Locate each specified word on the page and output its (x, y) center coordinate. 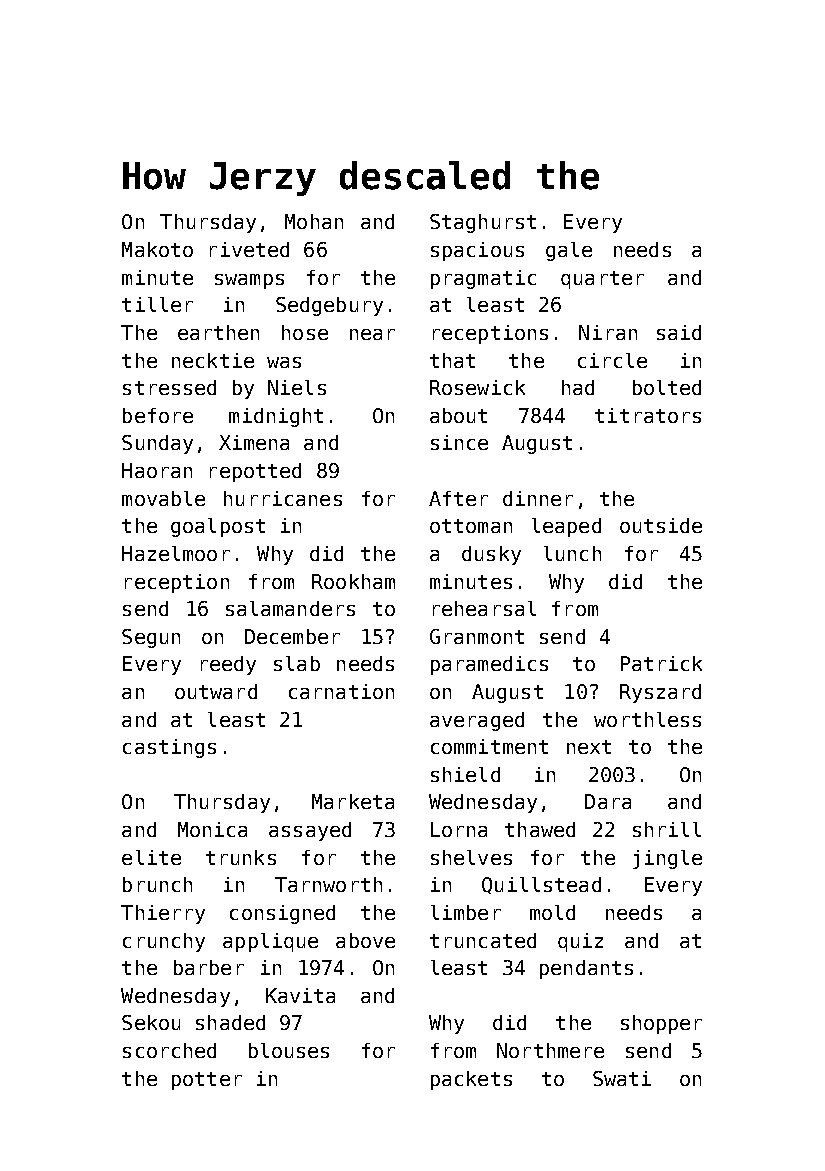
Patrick (661, 663)
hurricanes (283, 498)
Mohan (314, 221)
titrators (648, 415)
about (458, 415)
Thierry (163, 914)
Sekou (151, 1022)
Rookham (353, 581)
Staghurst (483, 223)
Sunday (157, 444)
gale (569, 251)
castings (169, 748)
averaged (477, 721)
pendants (586, 969)
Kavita (300, 995)
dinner (538, 498)
